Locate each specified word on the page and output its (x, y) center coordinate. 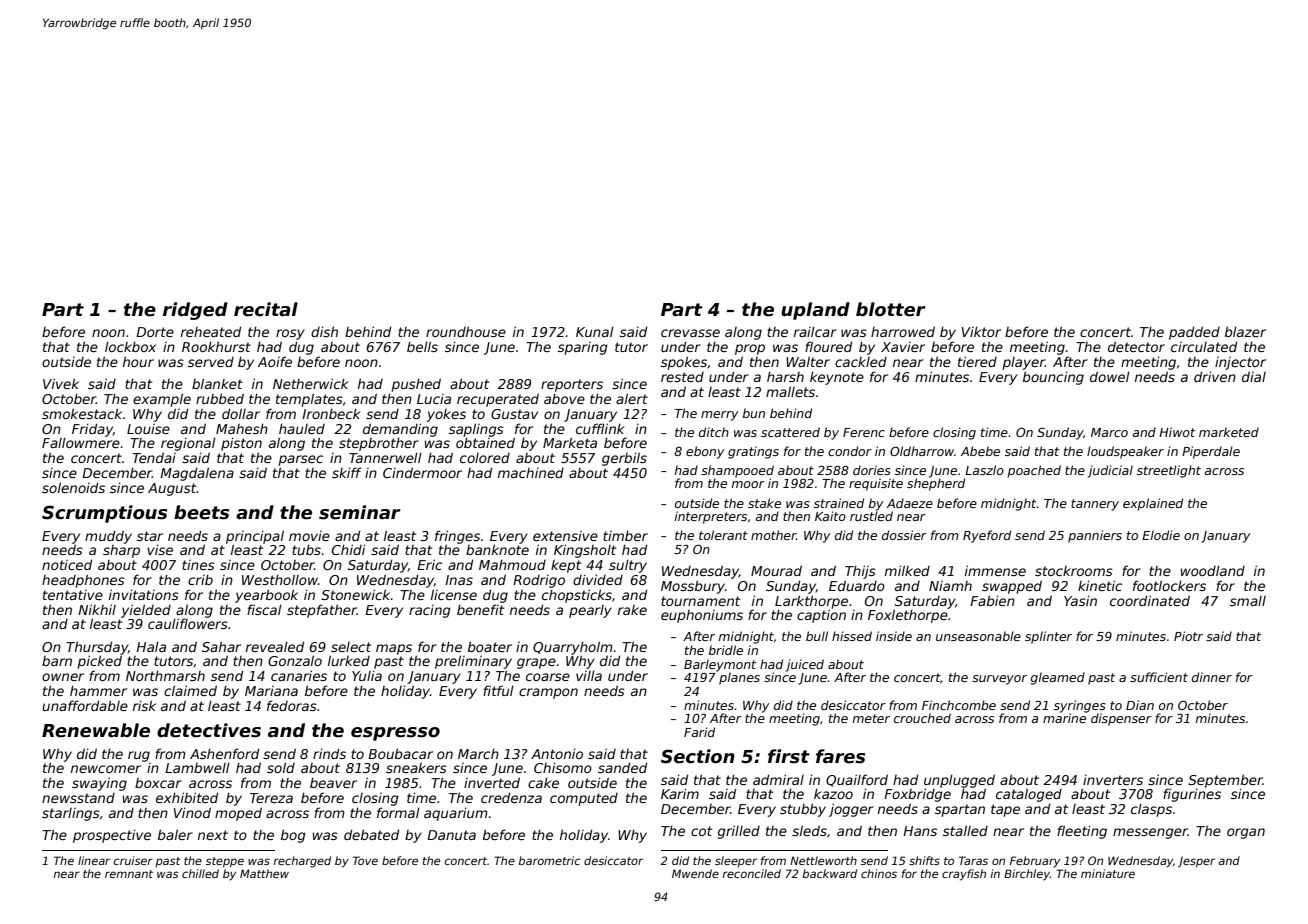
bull (817, 636)
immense (995, 570)
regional (188, 444)
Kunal (595, 331)
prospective (112, 836)
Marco (1109, 432)
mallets (790, 391)
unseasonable (978, 636)
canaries (299, 675)
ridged (195, 311)
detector (1136, 346)
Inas (459, 580)
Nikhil (97, 609)
